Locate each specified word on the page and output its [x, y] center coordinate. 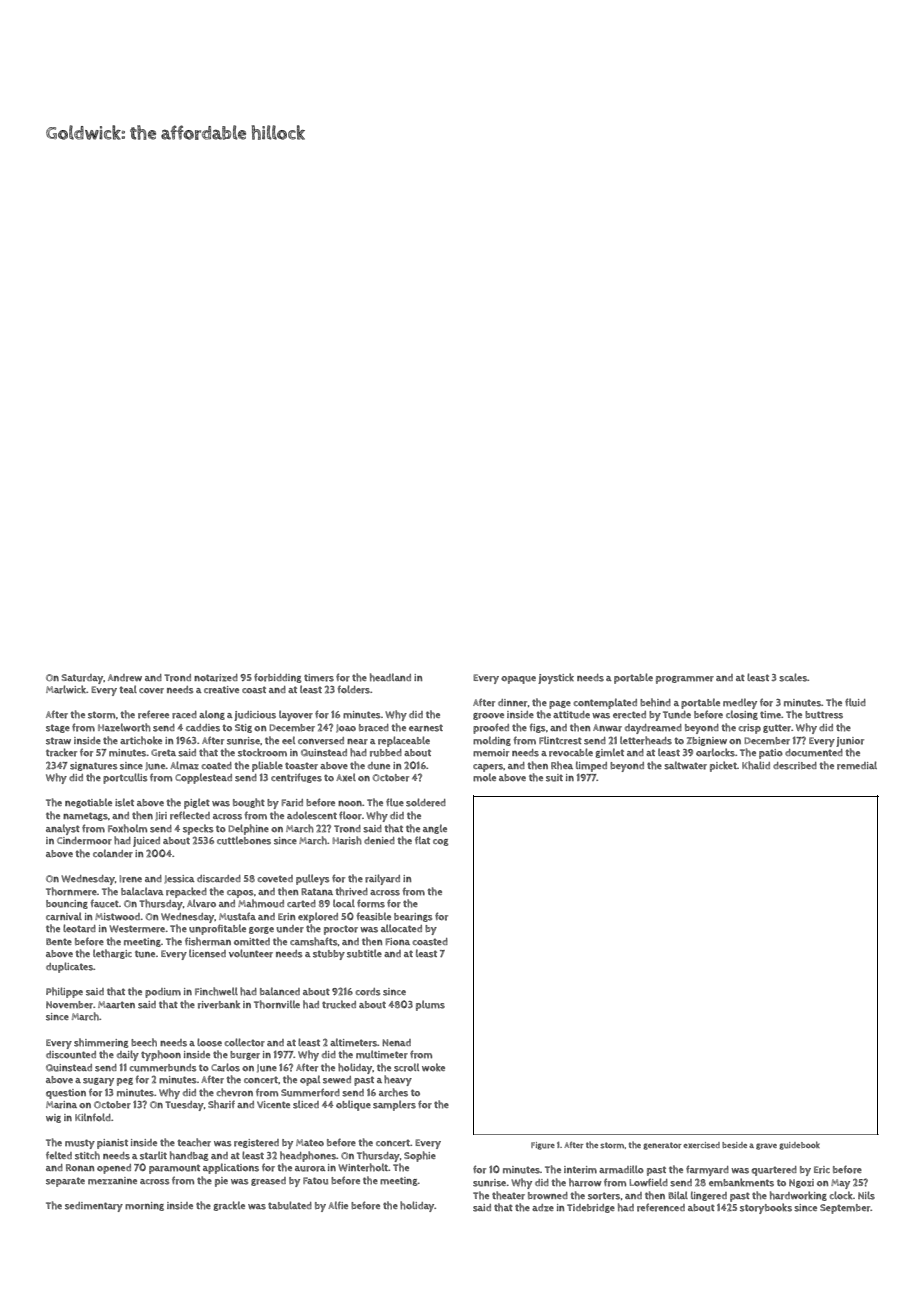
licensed [207, 953]
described [795, 766]
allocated [401, 928]
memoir [491, 753]
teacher [194, 1142]
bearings [413, 917]
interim [580, 1170]
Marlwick [66, 689]
